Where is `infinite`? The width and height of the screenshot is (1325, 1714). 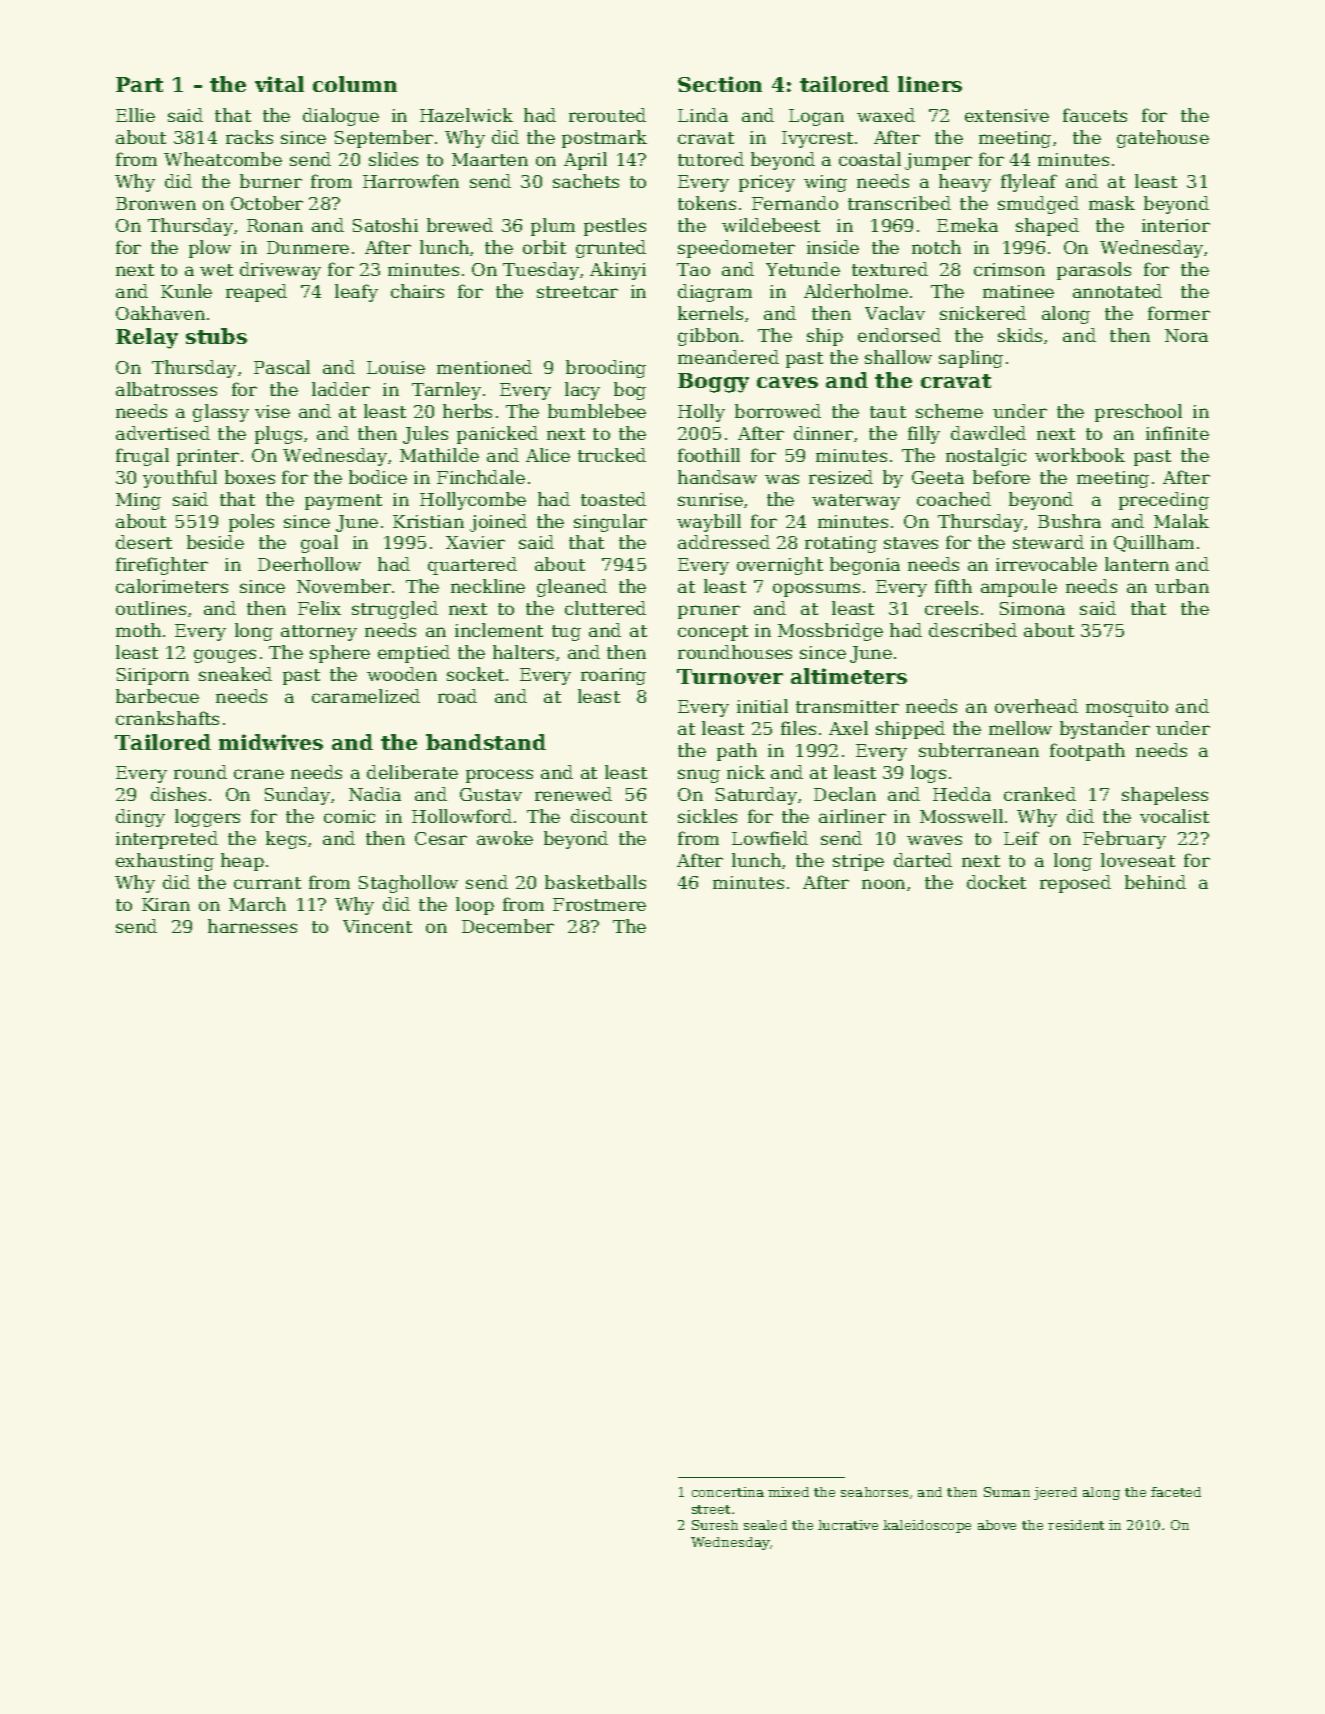 infinite is located at coordinates (1177, 433).
